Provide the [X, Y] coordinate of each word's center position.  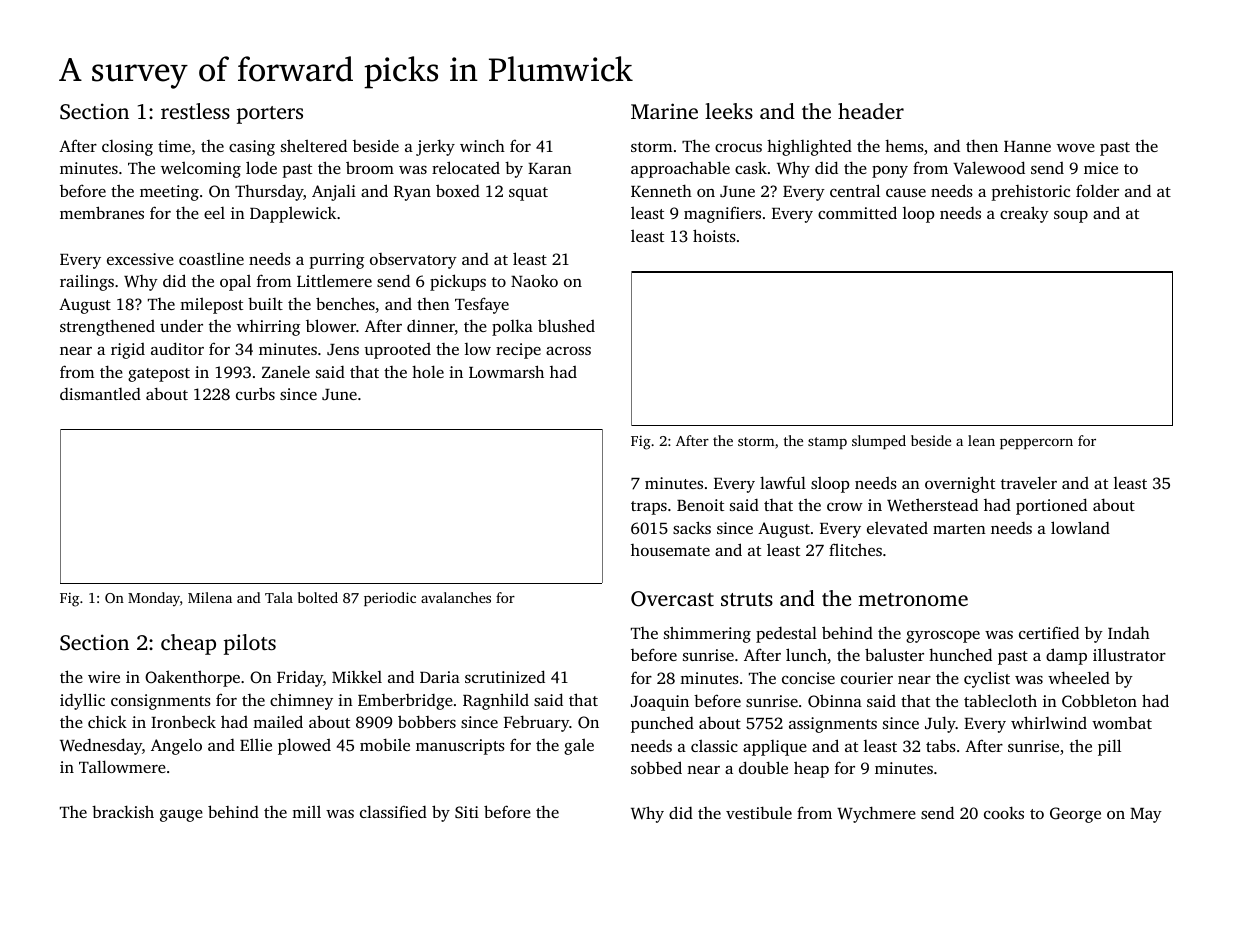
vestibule [759, 812]
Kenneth [661, 190]
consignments [161, 702]
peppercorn [1036, 444]
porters [270, 115]
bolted [318, 597]
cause [906, 193]
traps [649, 508]
